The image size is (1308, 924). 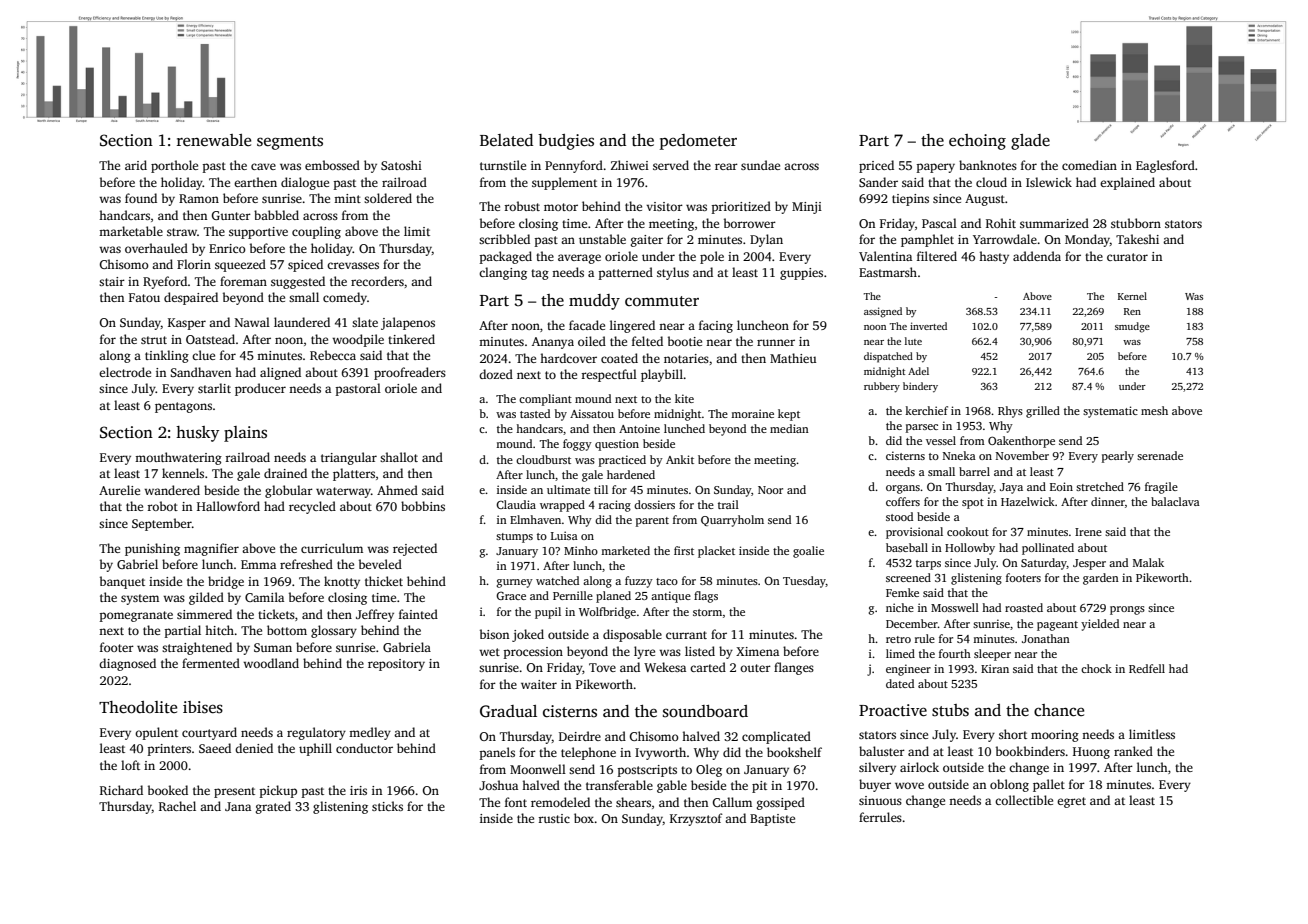 What do you see at coordinates (1043, 412) in the page?
I see `grilled` at bounding box center [1043, 412].
